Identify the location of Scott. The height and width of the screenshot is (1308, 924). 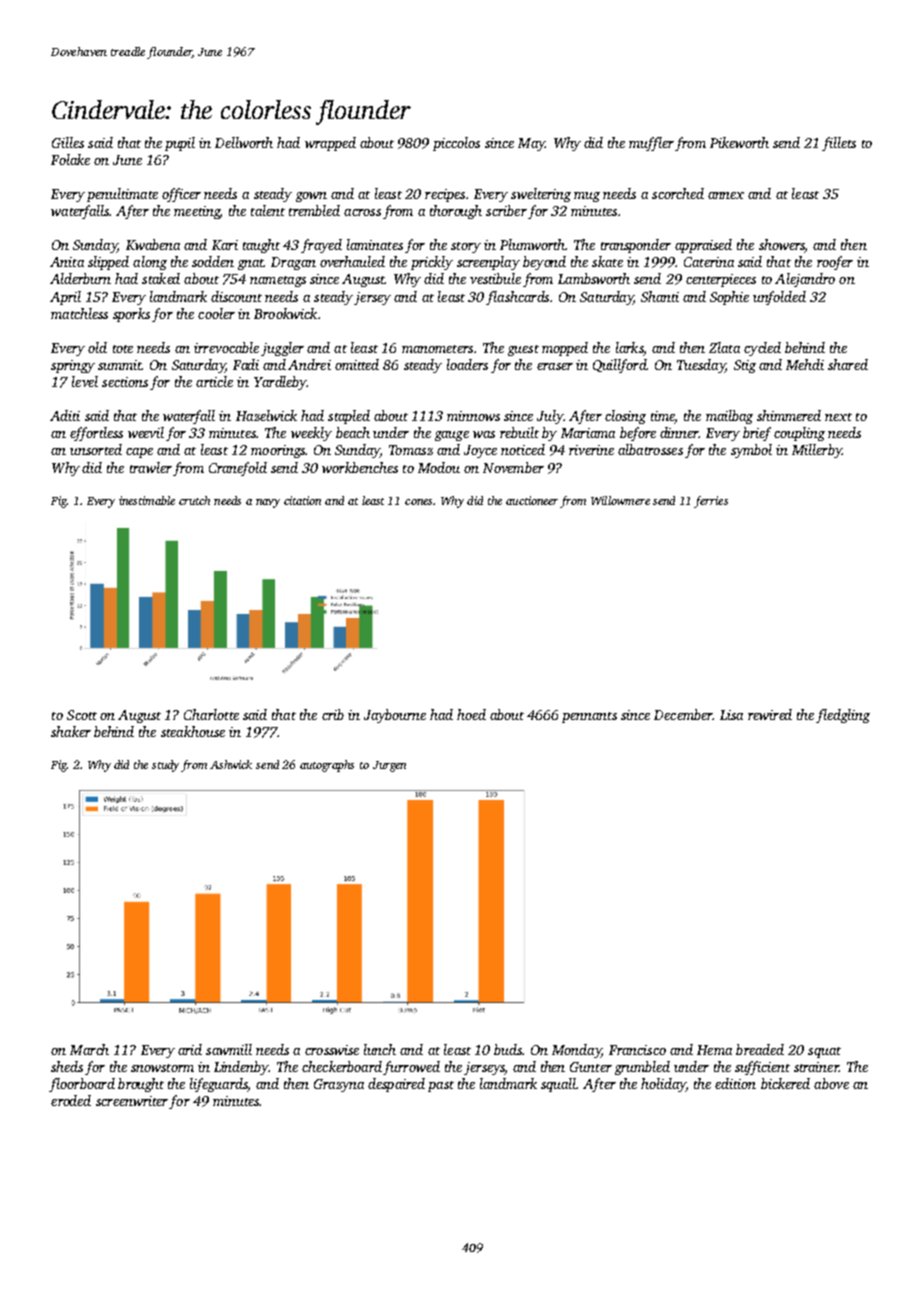
(82, 715).
